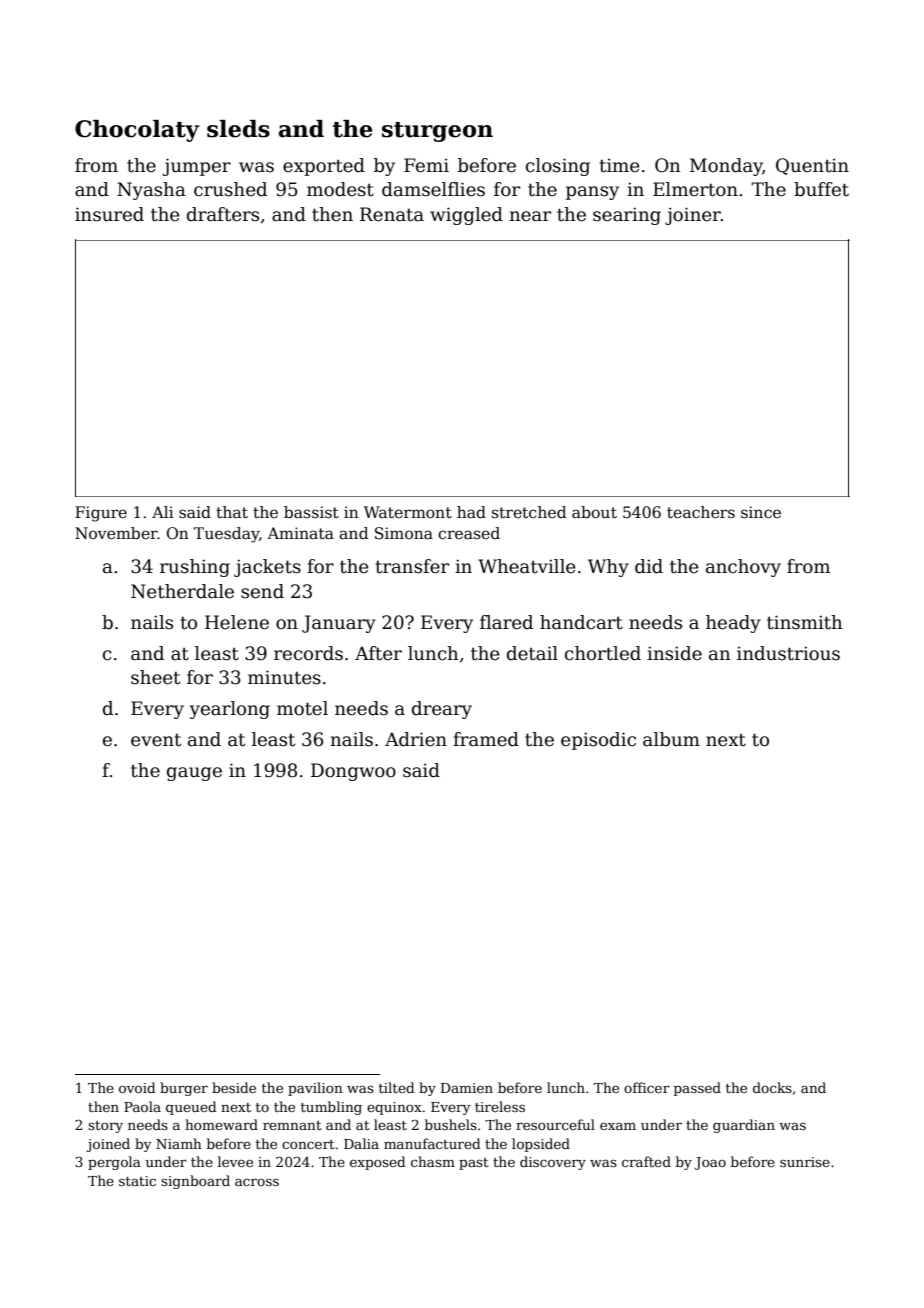  I want to click on bassist, so click(311, 512).
